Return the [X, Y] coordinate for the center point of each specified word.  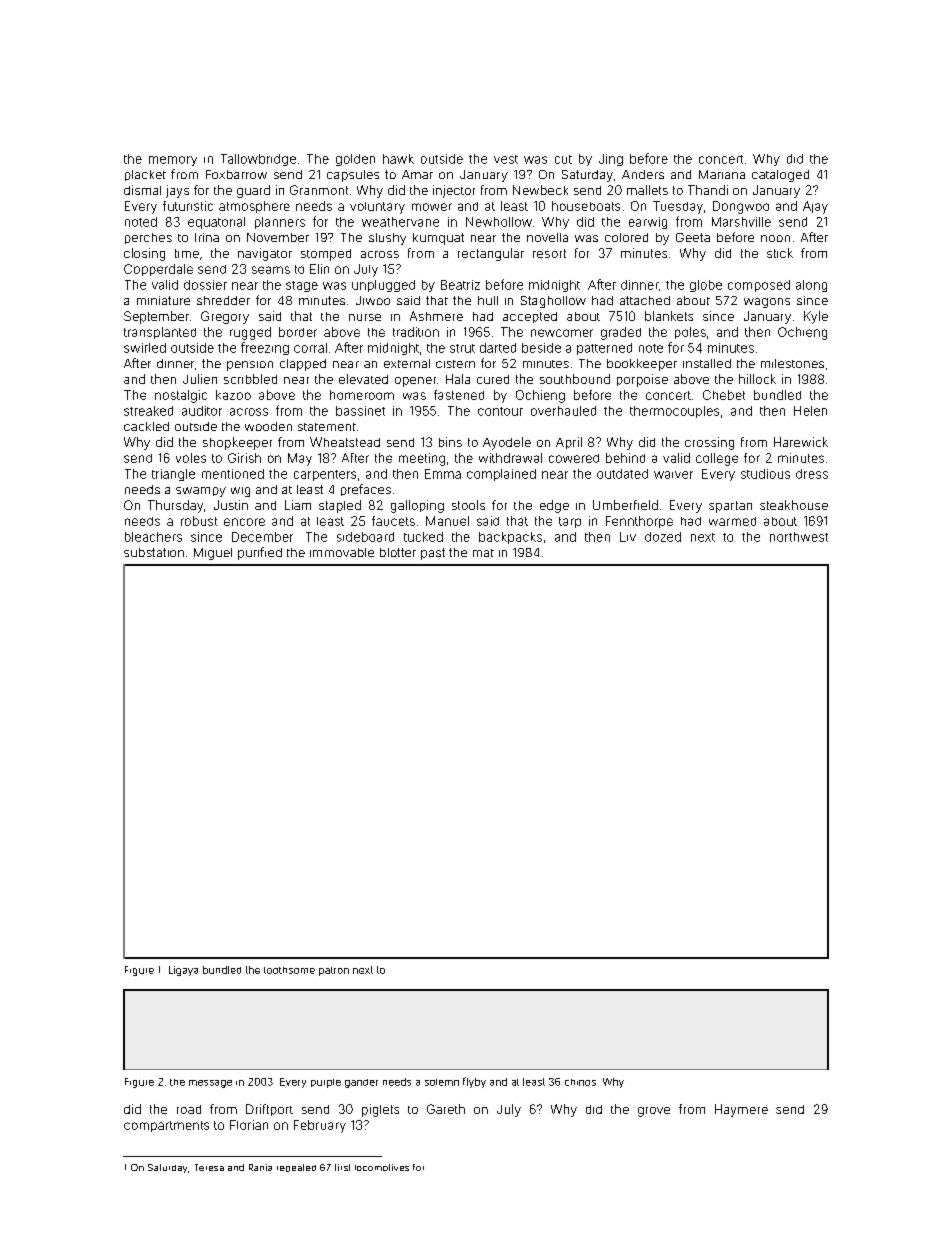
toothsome [289, 970]
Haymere [741, 1110]
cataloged [780, 176]
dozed [663, 537]
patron [334, 971]
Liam [298, 505]
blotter [398, 552]
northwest [799, 537]
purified [260, 553]
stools [468, 505]
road [189, 1109]
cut [563, 159]
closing [144, 254]
